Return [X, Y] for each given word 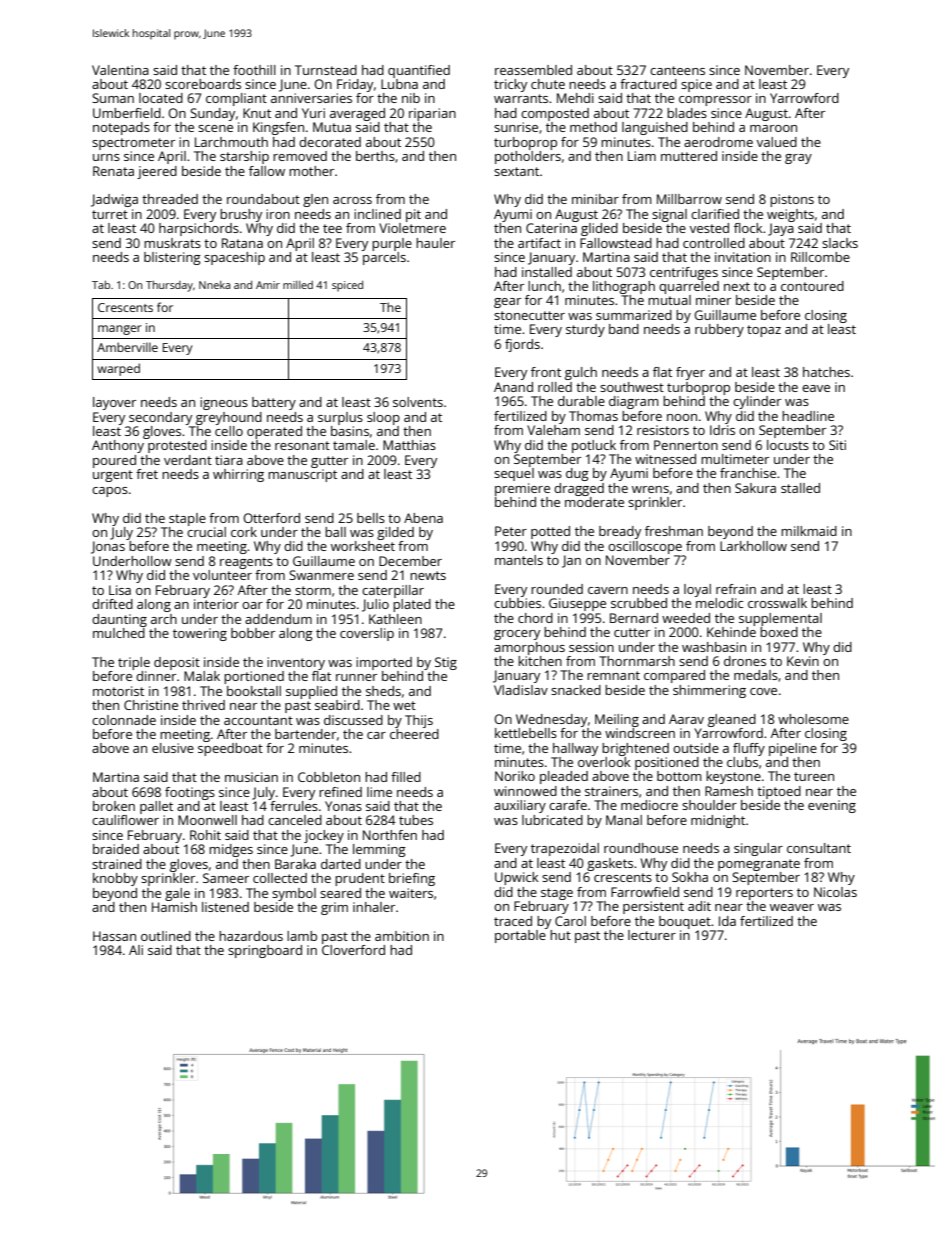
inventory [296, 663]
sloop [383, 418]
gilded [395, 533]
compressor [715, 101]
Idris [722, 430]
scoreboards [203, 84]
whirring [238, 475]
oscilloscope [645, 547]
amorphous [529, 648]
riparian [432, 114]
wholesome [813, 719]
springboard [265, 951]
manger [120, 330]
